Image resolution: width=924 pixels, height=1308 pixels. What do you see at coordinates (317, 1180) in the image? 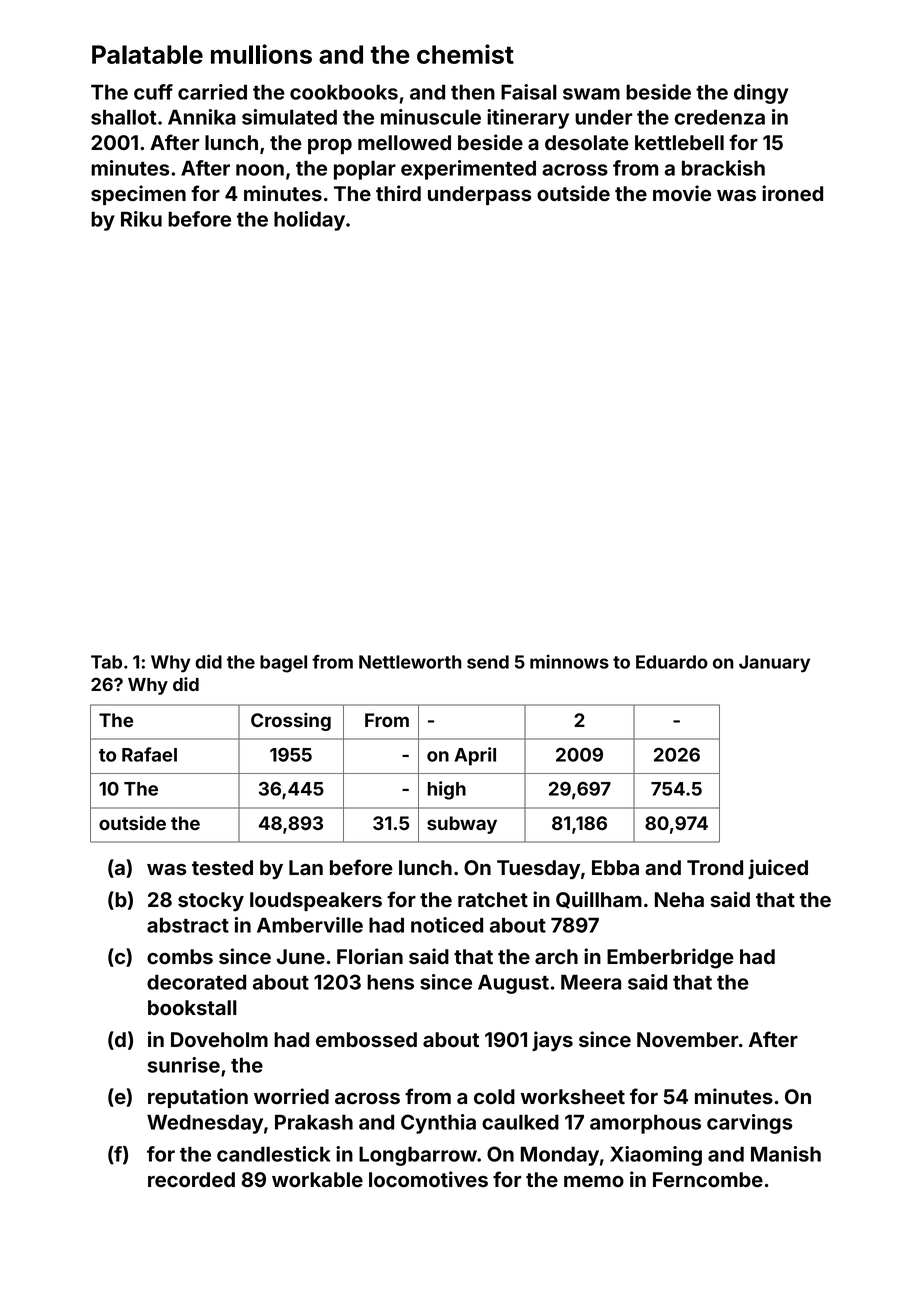
I see `workable` at bounding box center [317, 1180].
